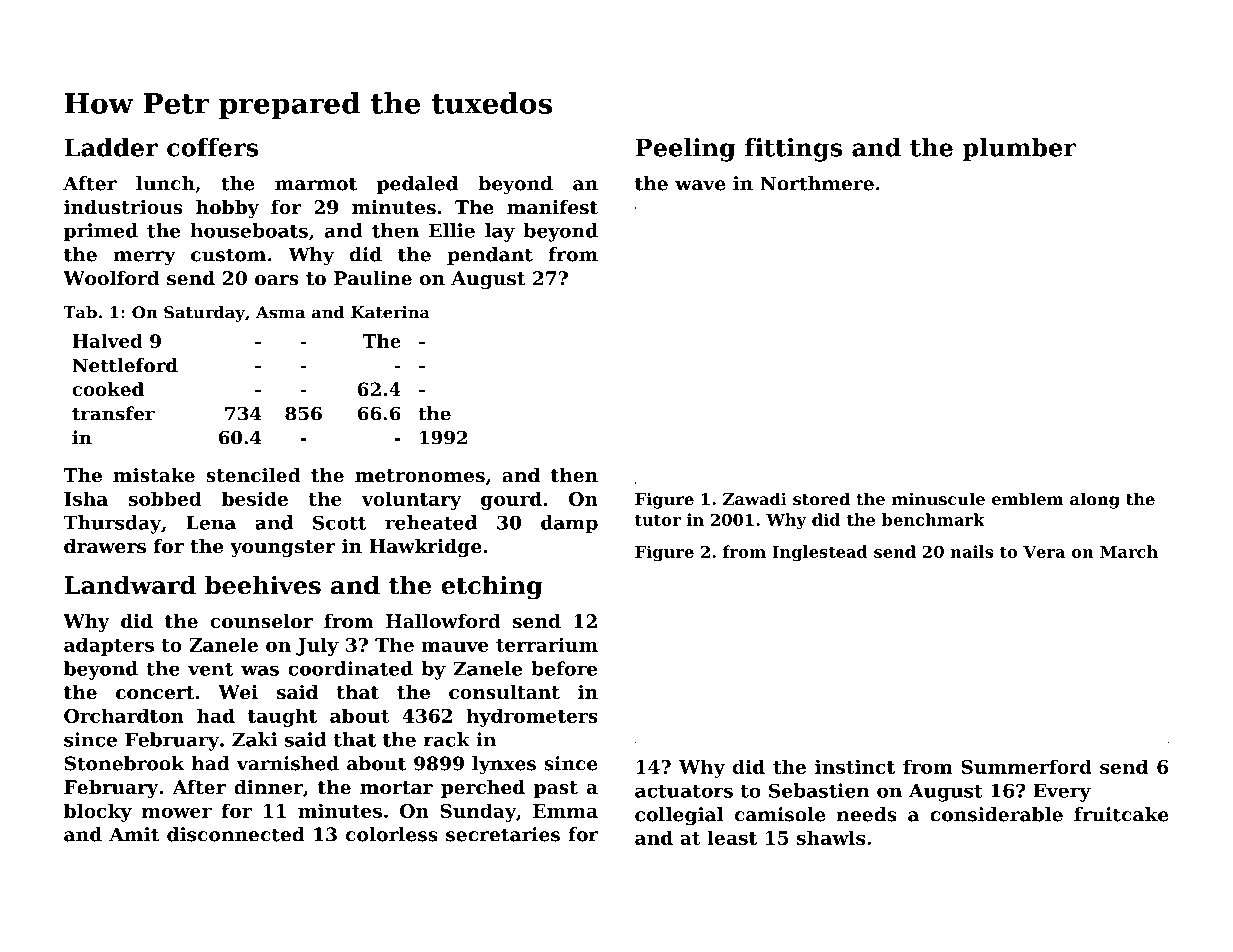  I want to click on disconnected, so click(236, 834).
